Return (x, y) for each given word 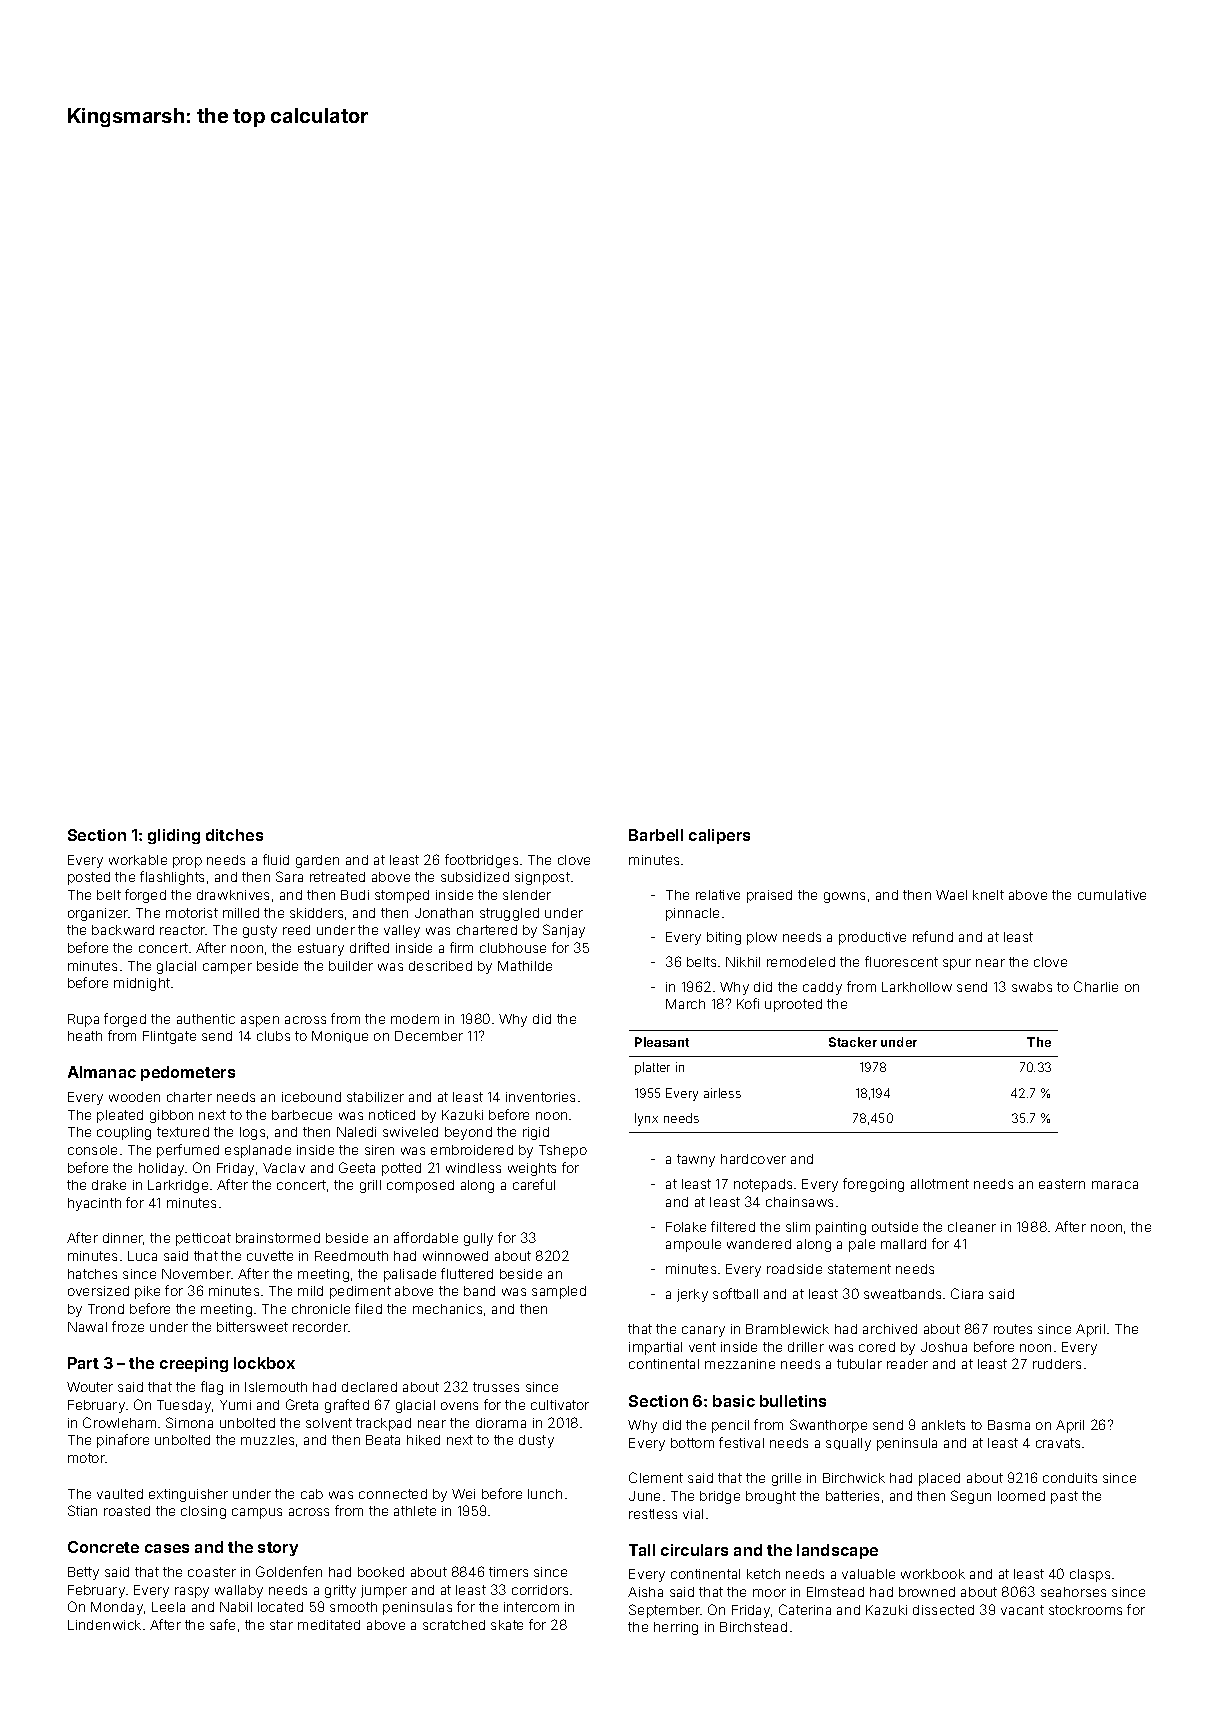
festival (741, 1442)
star (281, 1625)
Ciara (967, 1293)
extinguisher (188, 1495)
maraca (1115, 1185)
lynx (646, 1119)
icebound (311, 1097)
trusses (496, 1387)
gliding (174, 836)
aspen (260, 1021)
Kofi (748, 1003)
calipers (719, 836)
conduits (1070, 1478)
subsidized (475, 877)
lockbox (264, 1363)
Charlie (1096, 986)
